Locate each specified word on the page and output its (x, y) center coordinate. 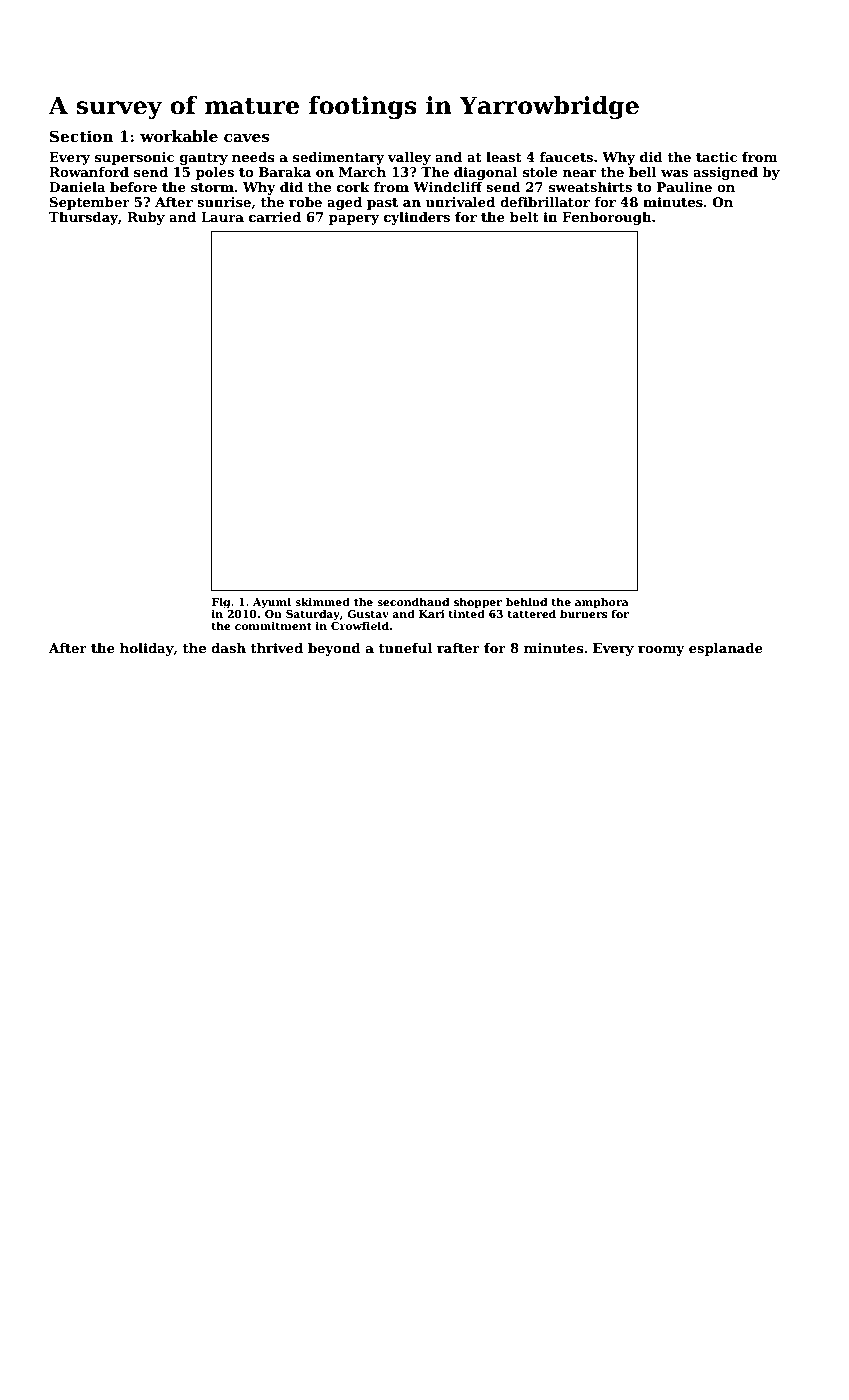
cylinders (417, 218)
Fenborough (607, 218)
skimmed (322, 601)
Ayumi (272, 603)
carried (275, 217)
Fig (221, 603)
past (382, 204)
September (90, 203)
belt (524, 217)
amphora (602, 602)
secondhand (413, 601)
